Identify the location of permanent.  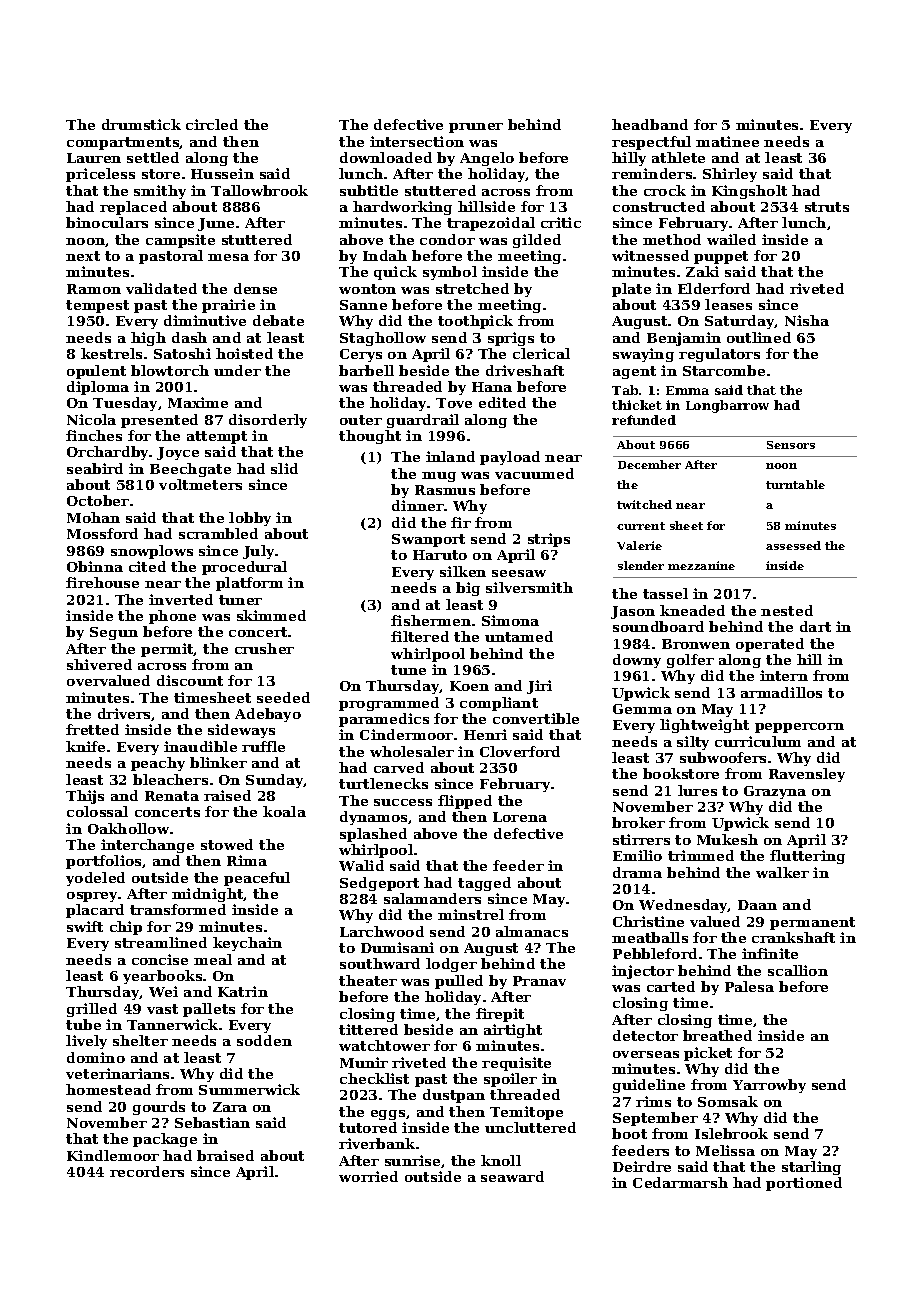
(812, 923).
